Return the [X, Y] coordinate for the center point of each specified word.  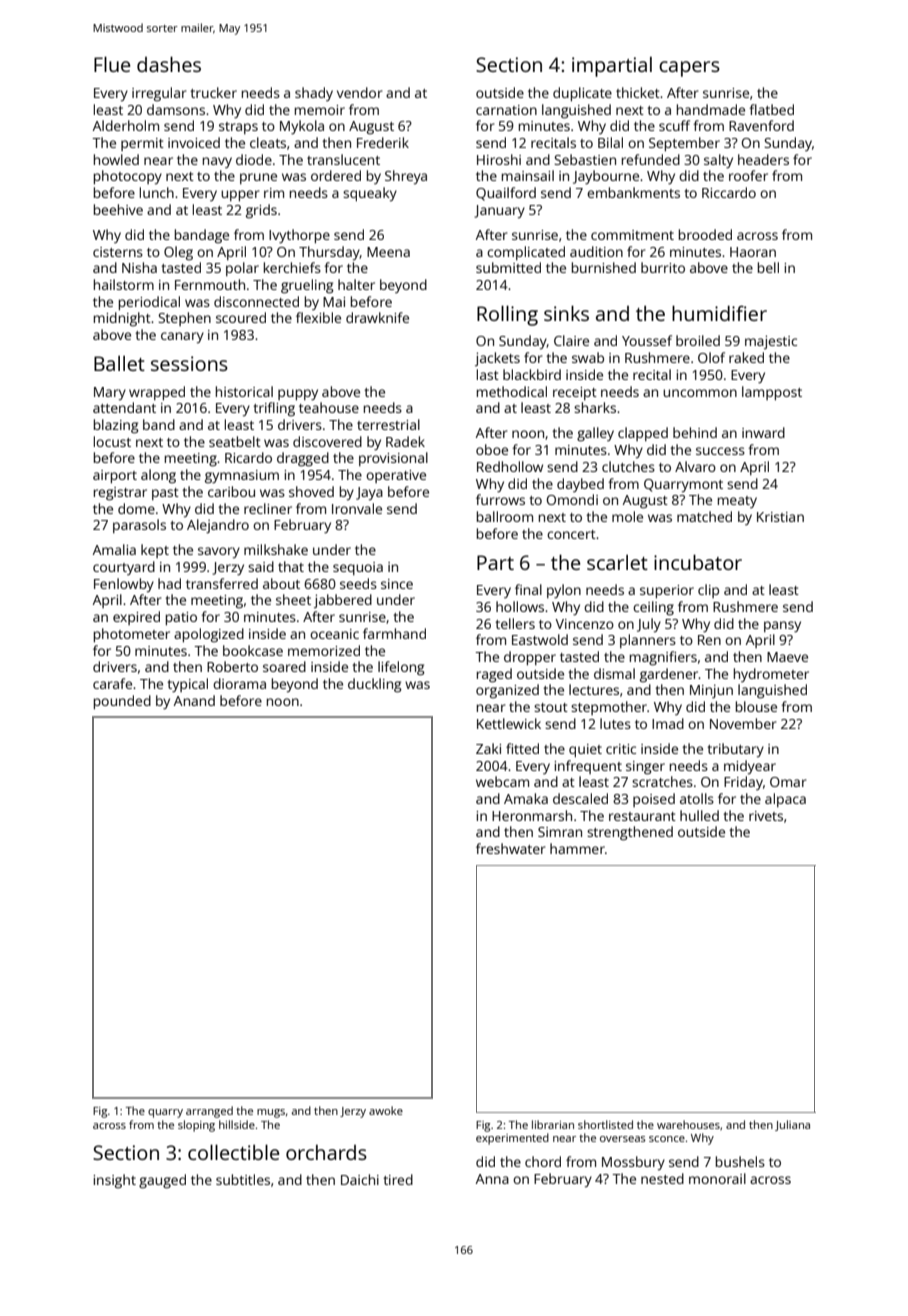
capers [689, 69]
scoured [241, 317]
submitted [508, 267]
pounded [122, 702]
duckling [375, 685]
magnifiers [663, 658]
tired [398, 1179]
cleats [268, 142]
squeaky [370, 194]
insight [114, 1181]
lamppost [772, 393]
